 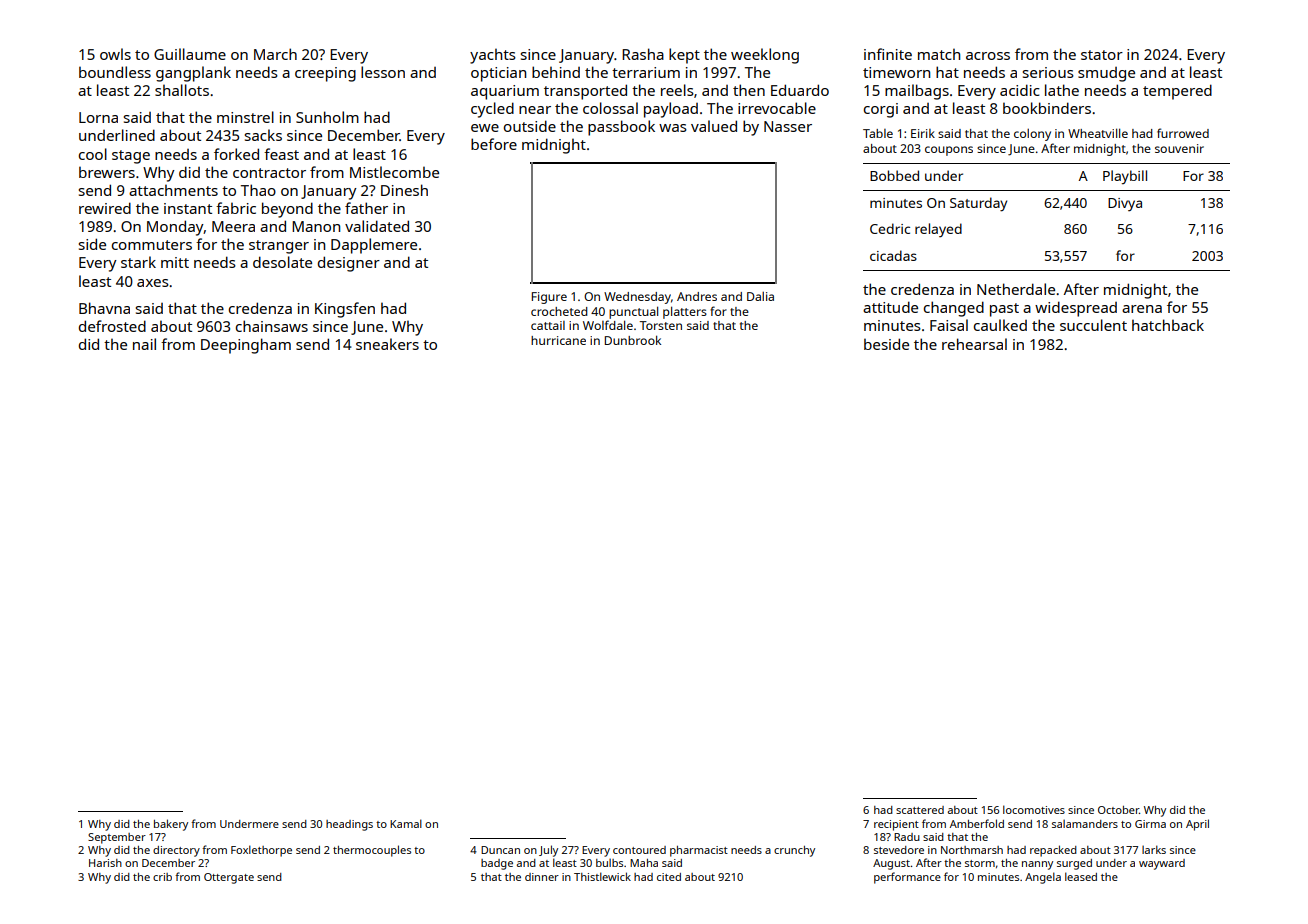 I want to click on contractor, so click(x=269, y=173).
